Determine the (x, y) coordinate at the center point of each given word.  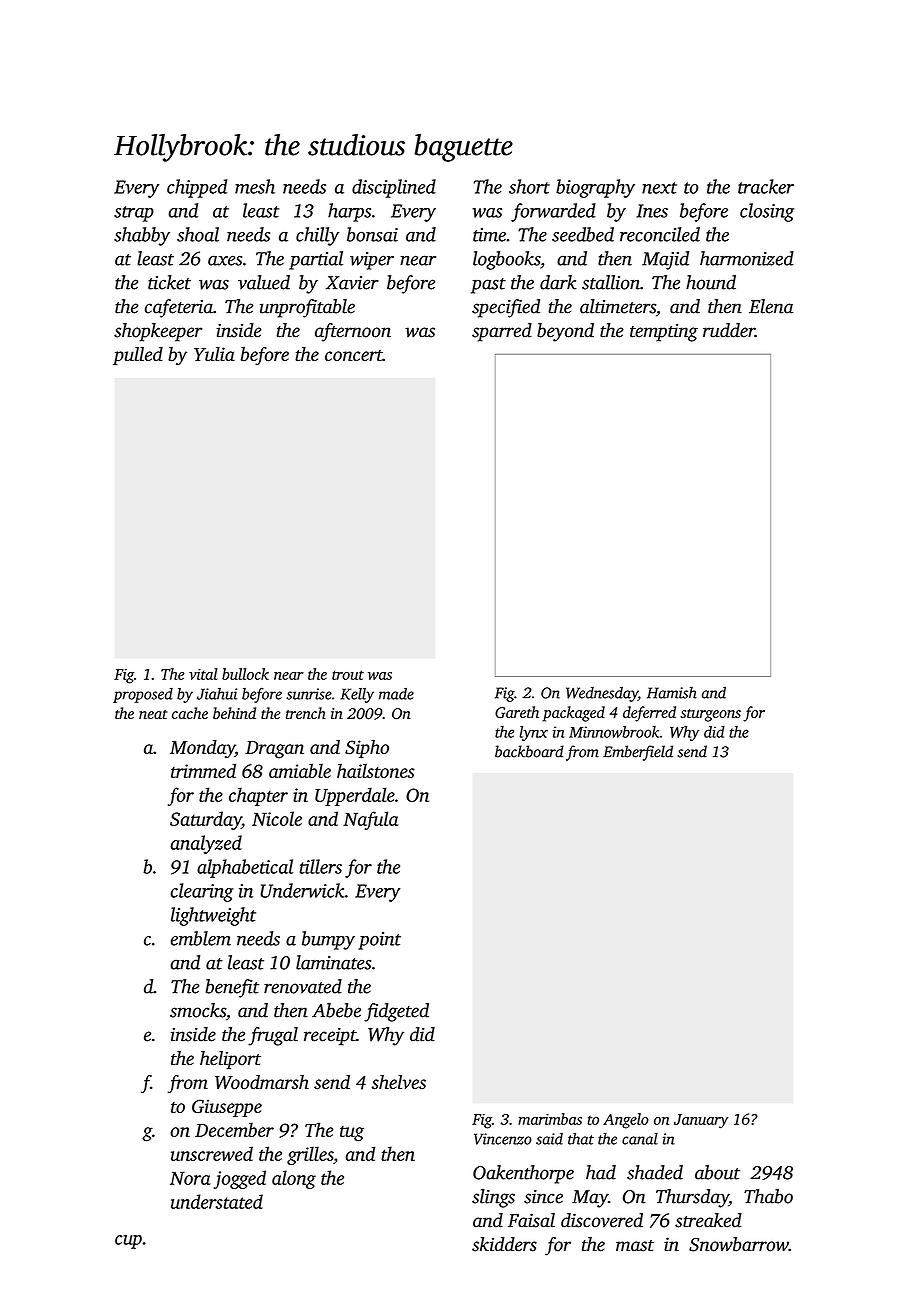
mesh (255, 186)
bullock (245, 674)
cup (128, 1242)
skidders (504, 1244)
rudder (729, 330)
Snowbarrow (739, 1244)
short (529, 186)
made (396, 694)
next (659, 188)
